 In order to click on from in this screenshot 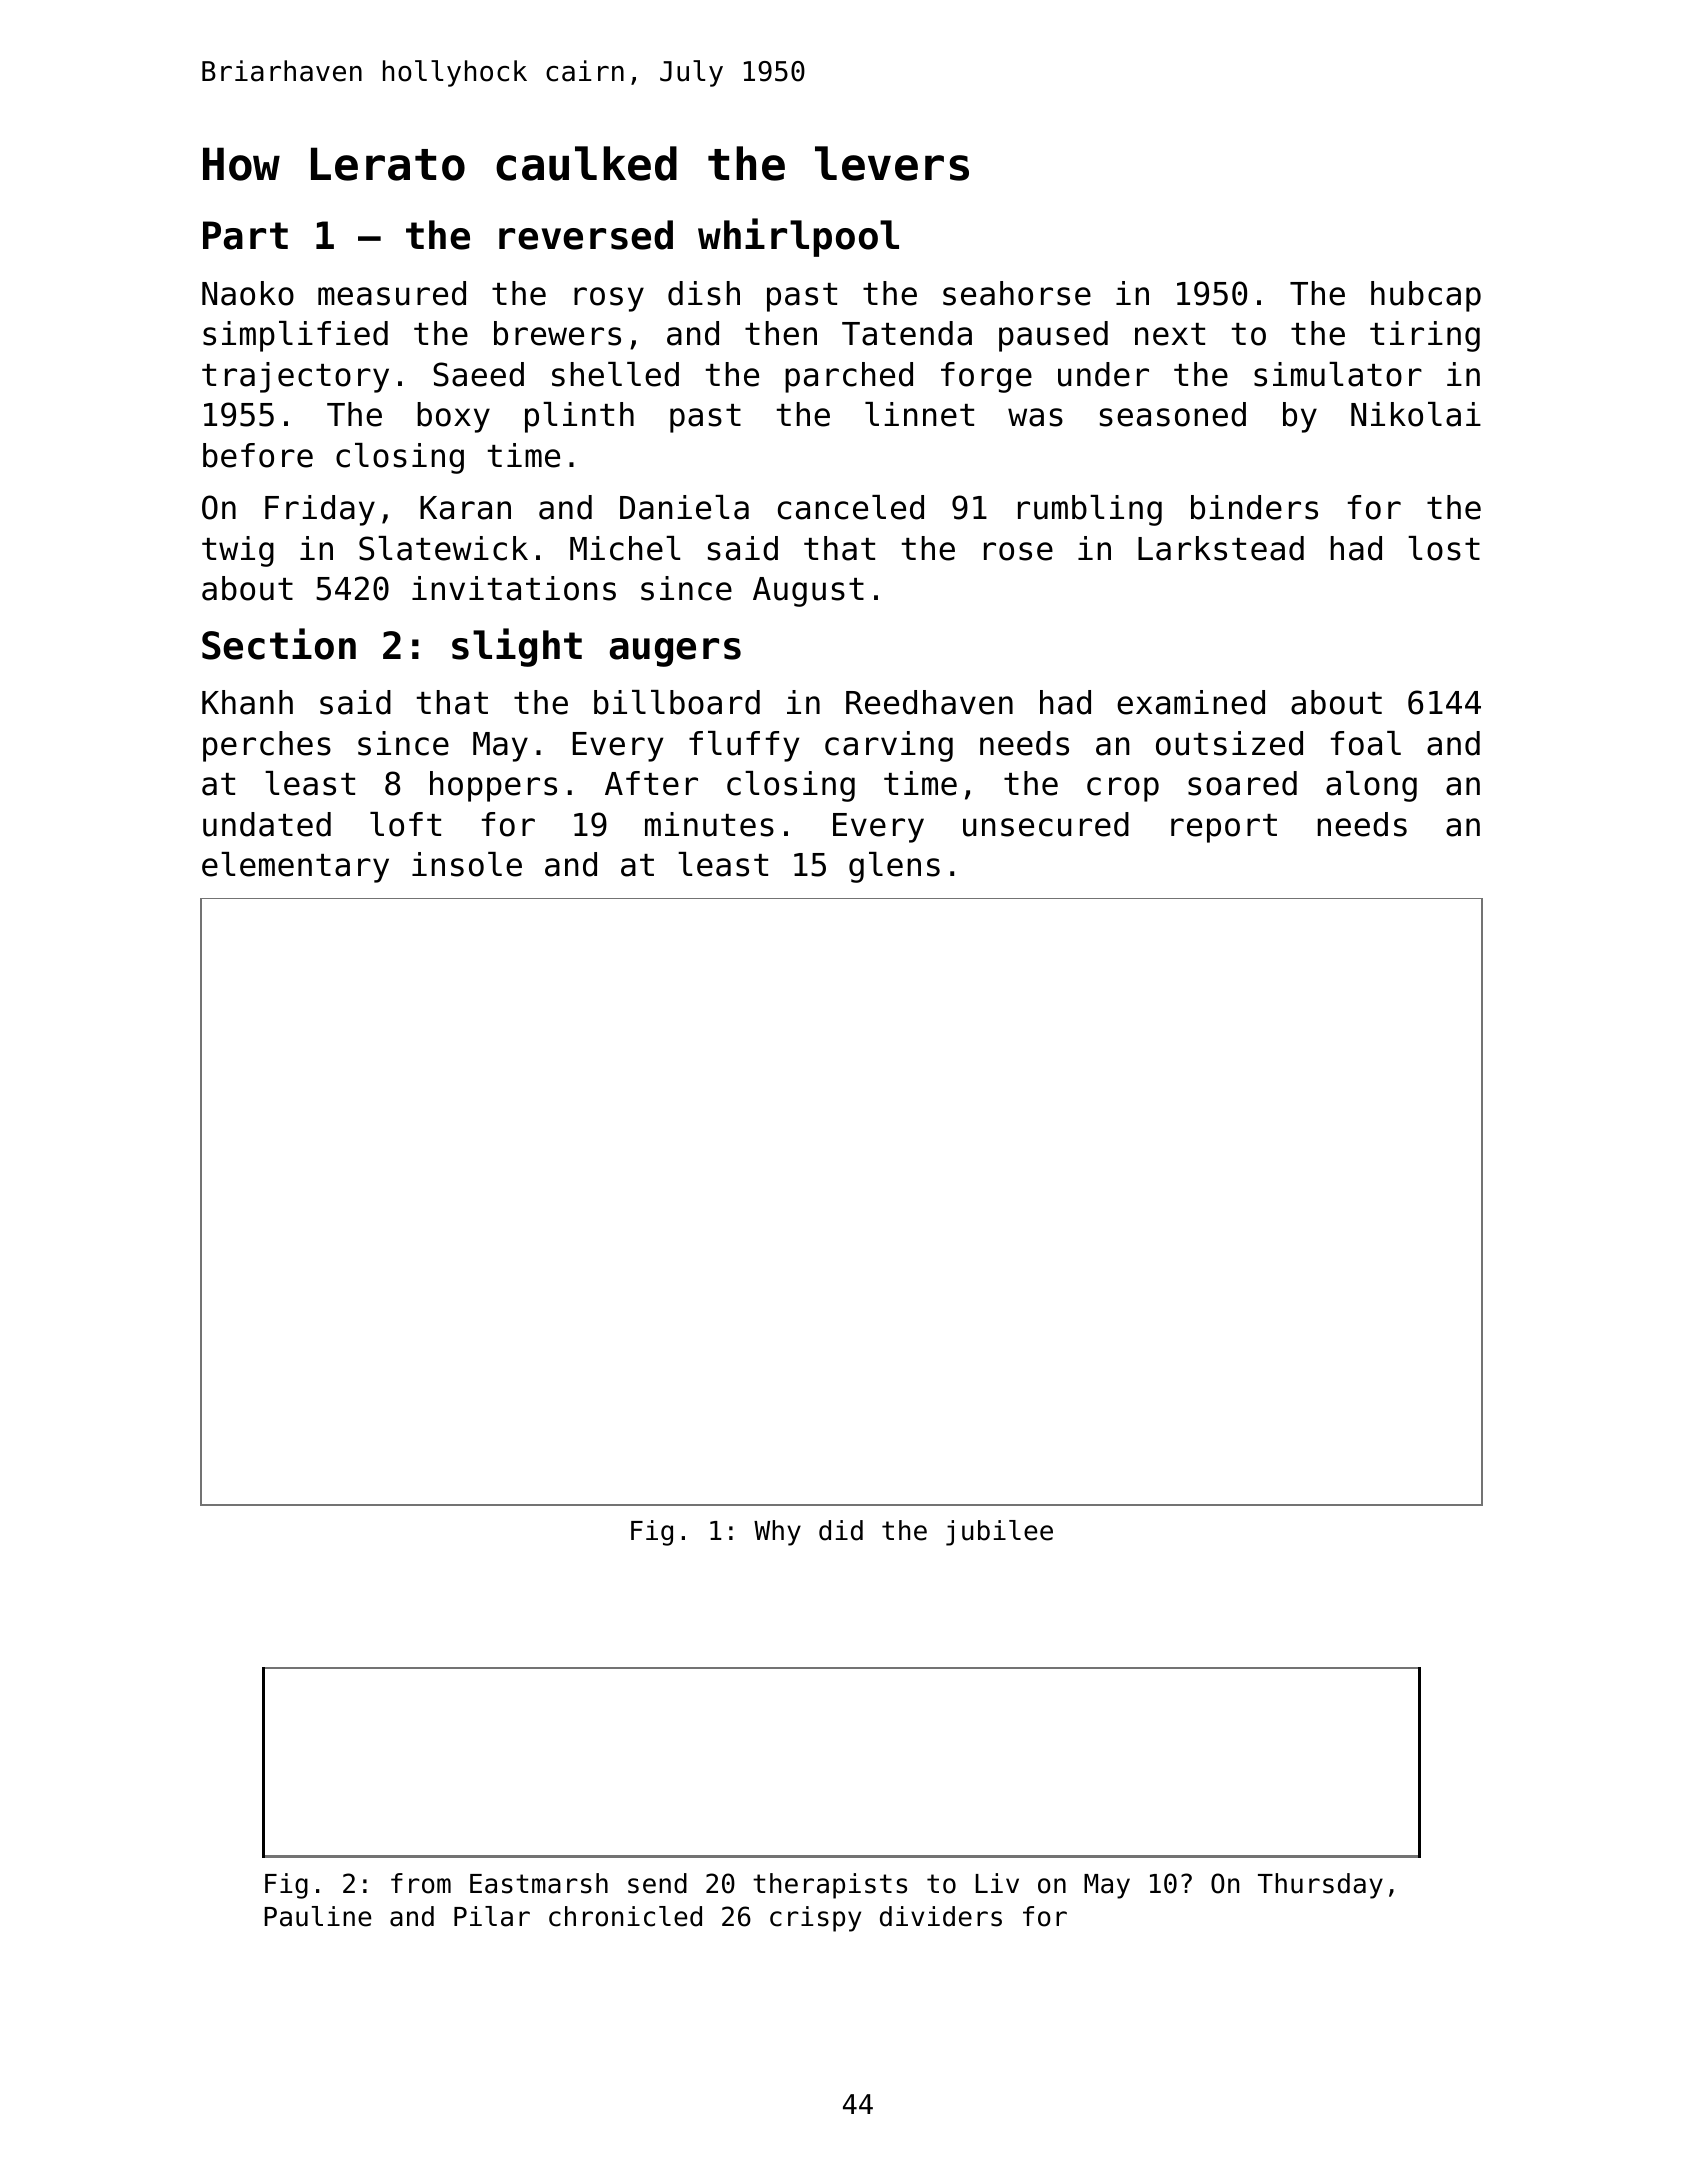, I will do `click(421, 1883)`.
